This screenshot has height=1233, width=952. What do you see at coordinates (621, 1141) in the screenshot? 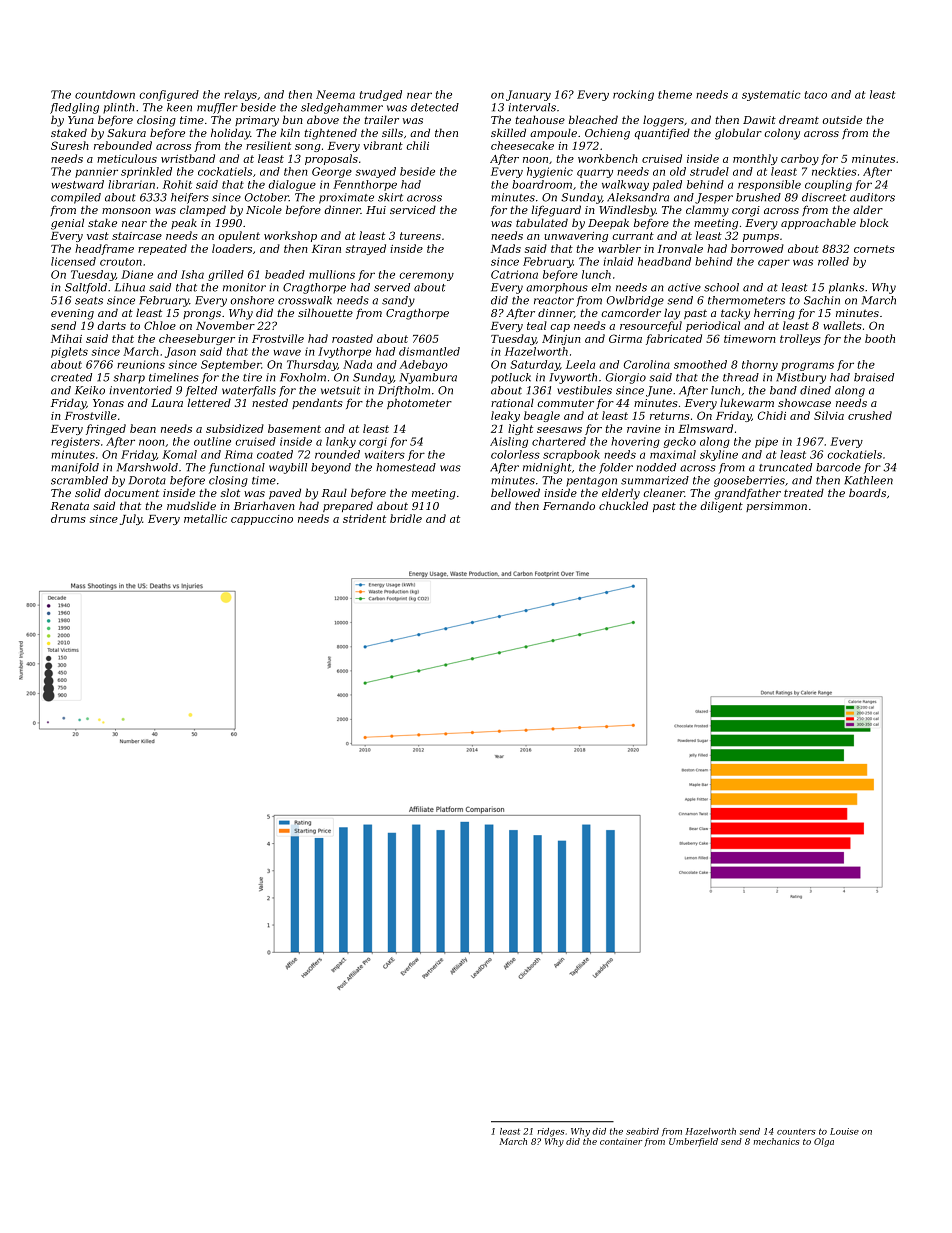
I see `container` at bounding box center [621, 1141].
